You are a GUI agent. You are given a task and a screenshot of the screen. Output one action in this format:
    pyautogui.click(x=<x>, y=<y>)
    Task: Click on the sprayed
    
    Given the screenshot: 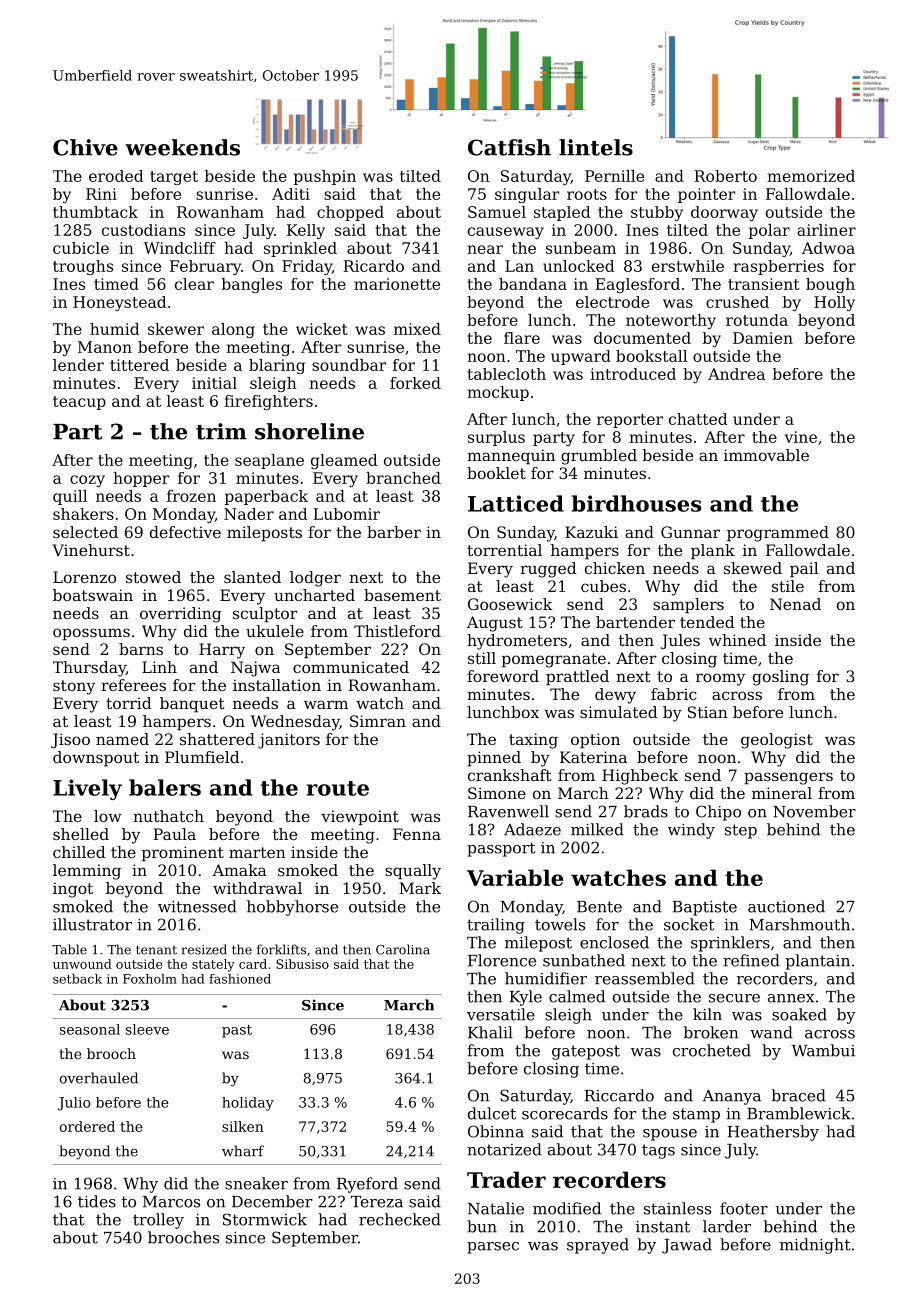 What is the action you would take?
    pyautogui.click(x=598, y=1246)
